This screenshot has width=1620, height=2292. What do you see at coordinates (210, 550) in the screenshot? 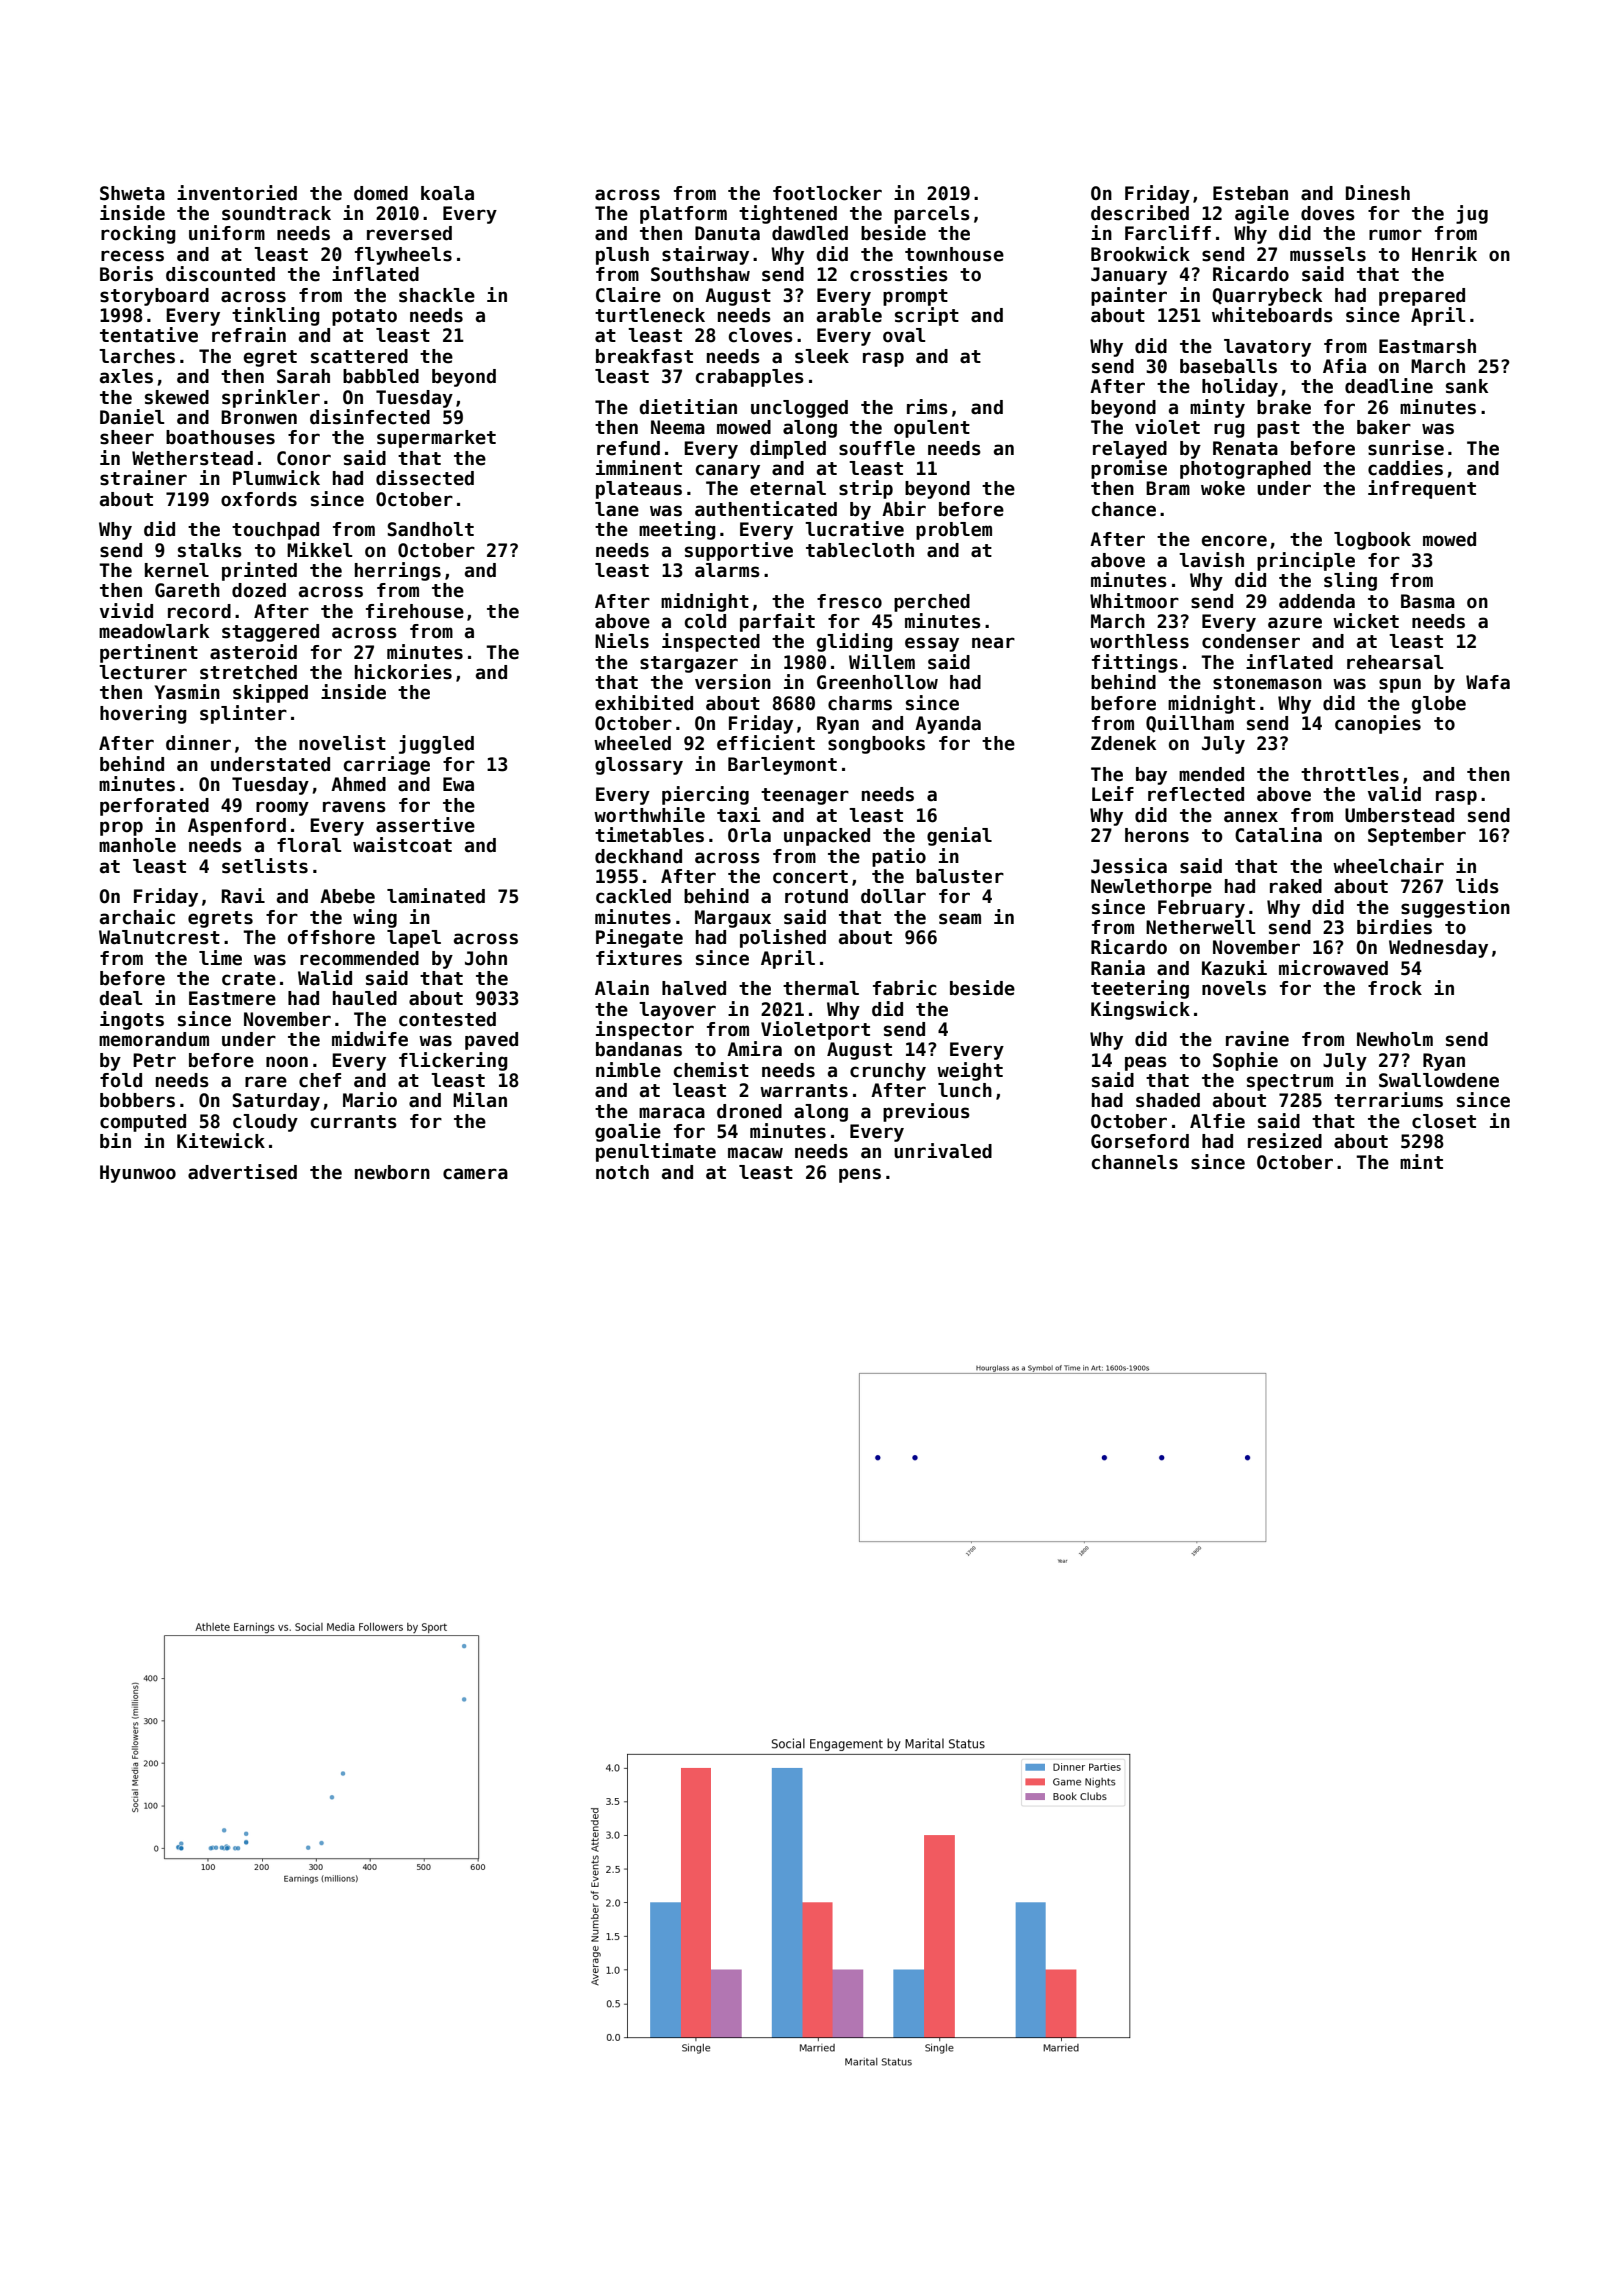
I see `stalks` at bounding box center [210, 550].
